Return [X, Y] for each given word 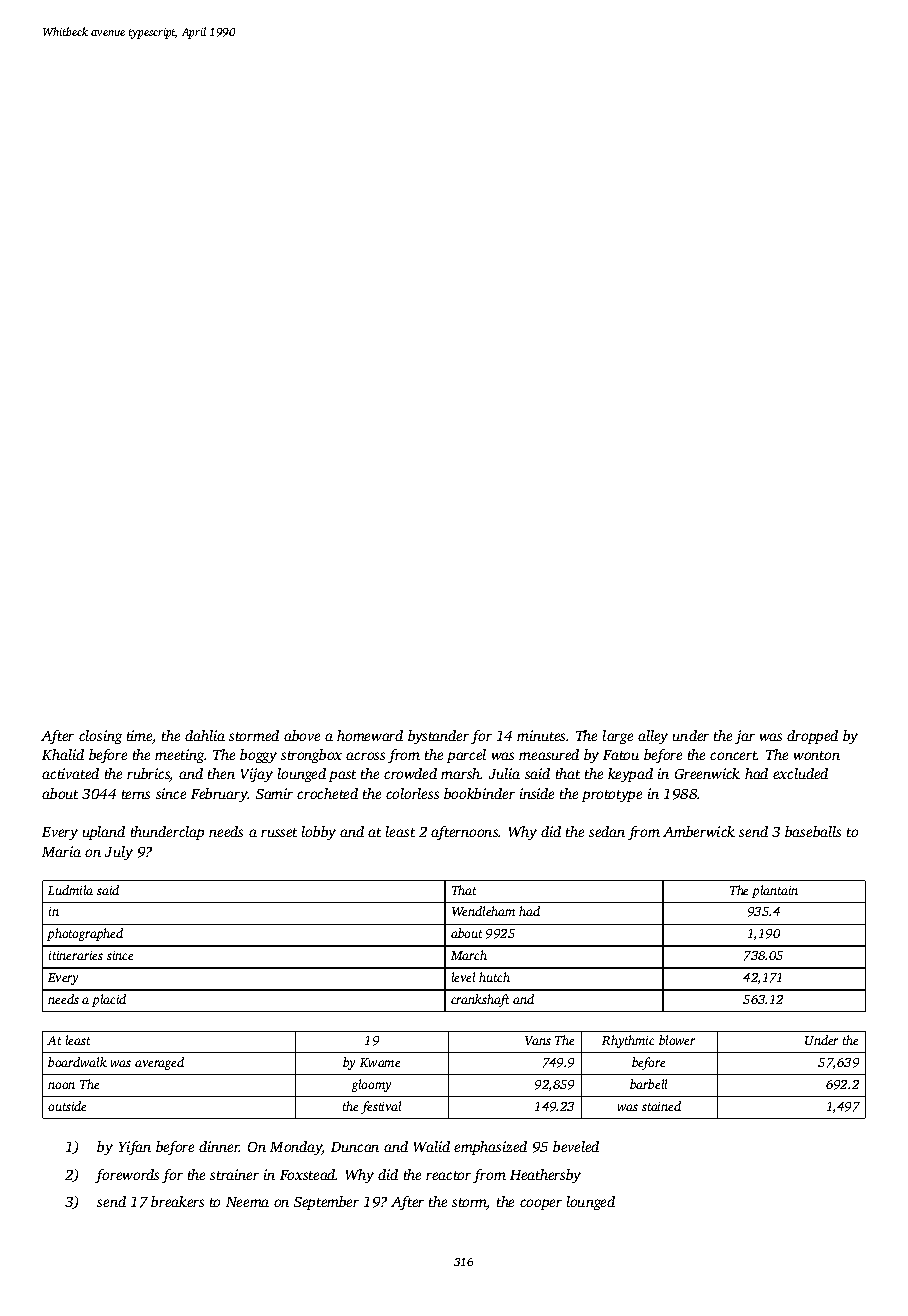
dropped [812, 737]
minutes [541, 735]
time [140, 737]
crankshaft [480, 1000]
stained [661, 1106]
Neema [247, 1202]
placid [109, 1000]
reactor [448, 1175]
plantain [775, 891]
